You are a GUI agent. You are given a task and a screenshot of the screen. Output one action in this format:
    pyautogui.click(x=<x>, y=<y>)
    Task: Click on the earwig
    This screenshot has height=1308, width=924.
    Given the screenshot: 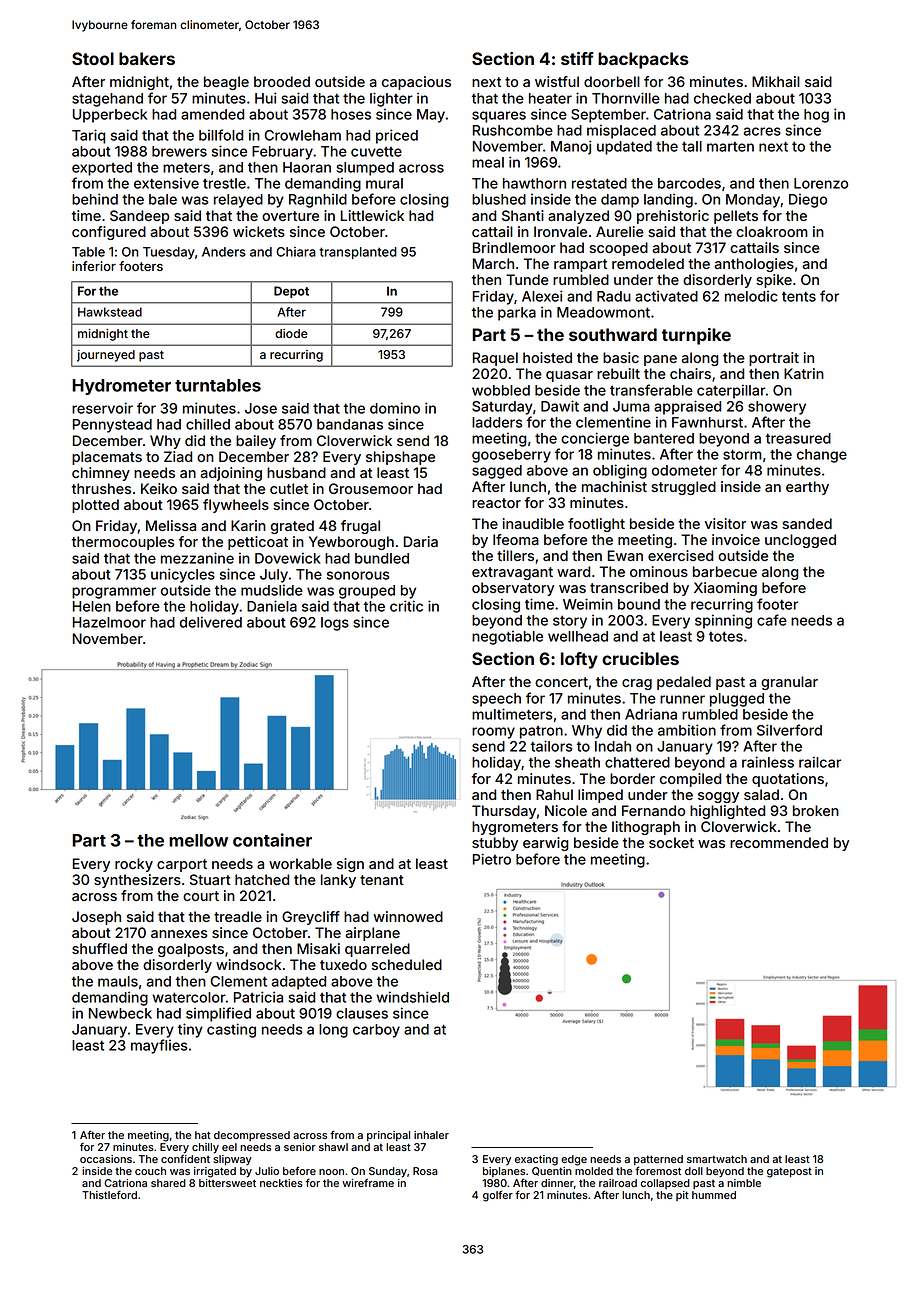 What is the action you would take?
    pyautogui.click(x=545, y=844)
